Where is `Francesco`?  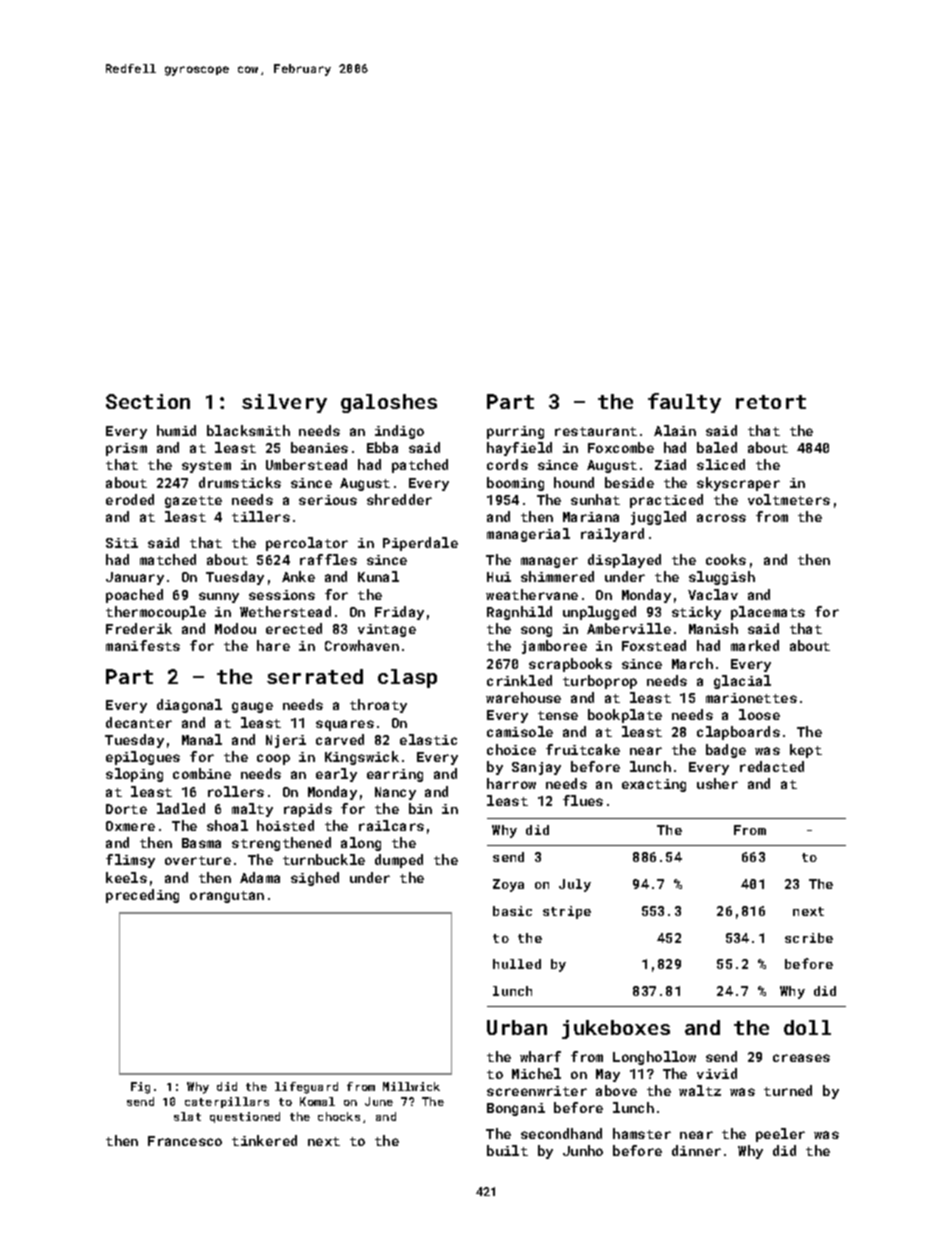
Francesco is located at coordinates (185, 1141).
